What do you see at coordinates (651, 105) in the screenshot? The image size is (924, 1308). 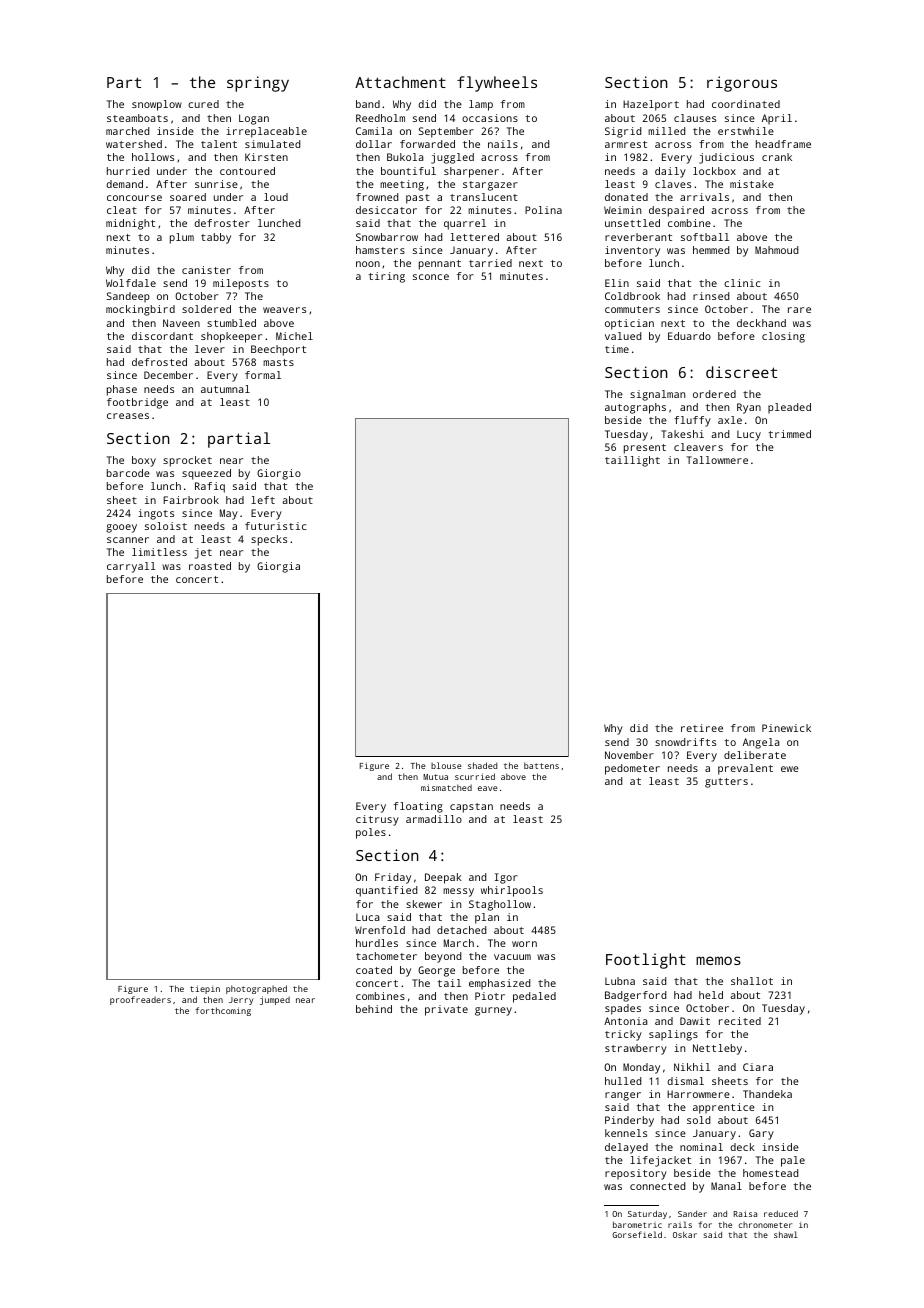 I see `Hazelport` at bounding box center [651, 105].
